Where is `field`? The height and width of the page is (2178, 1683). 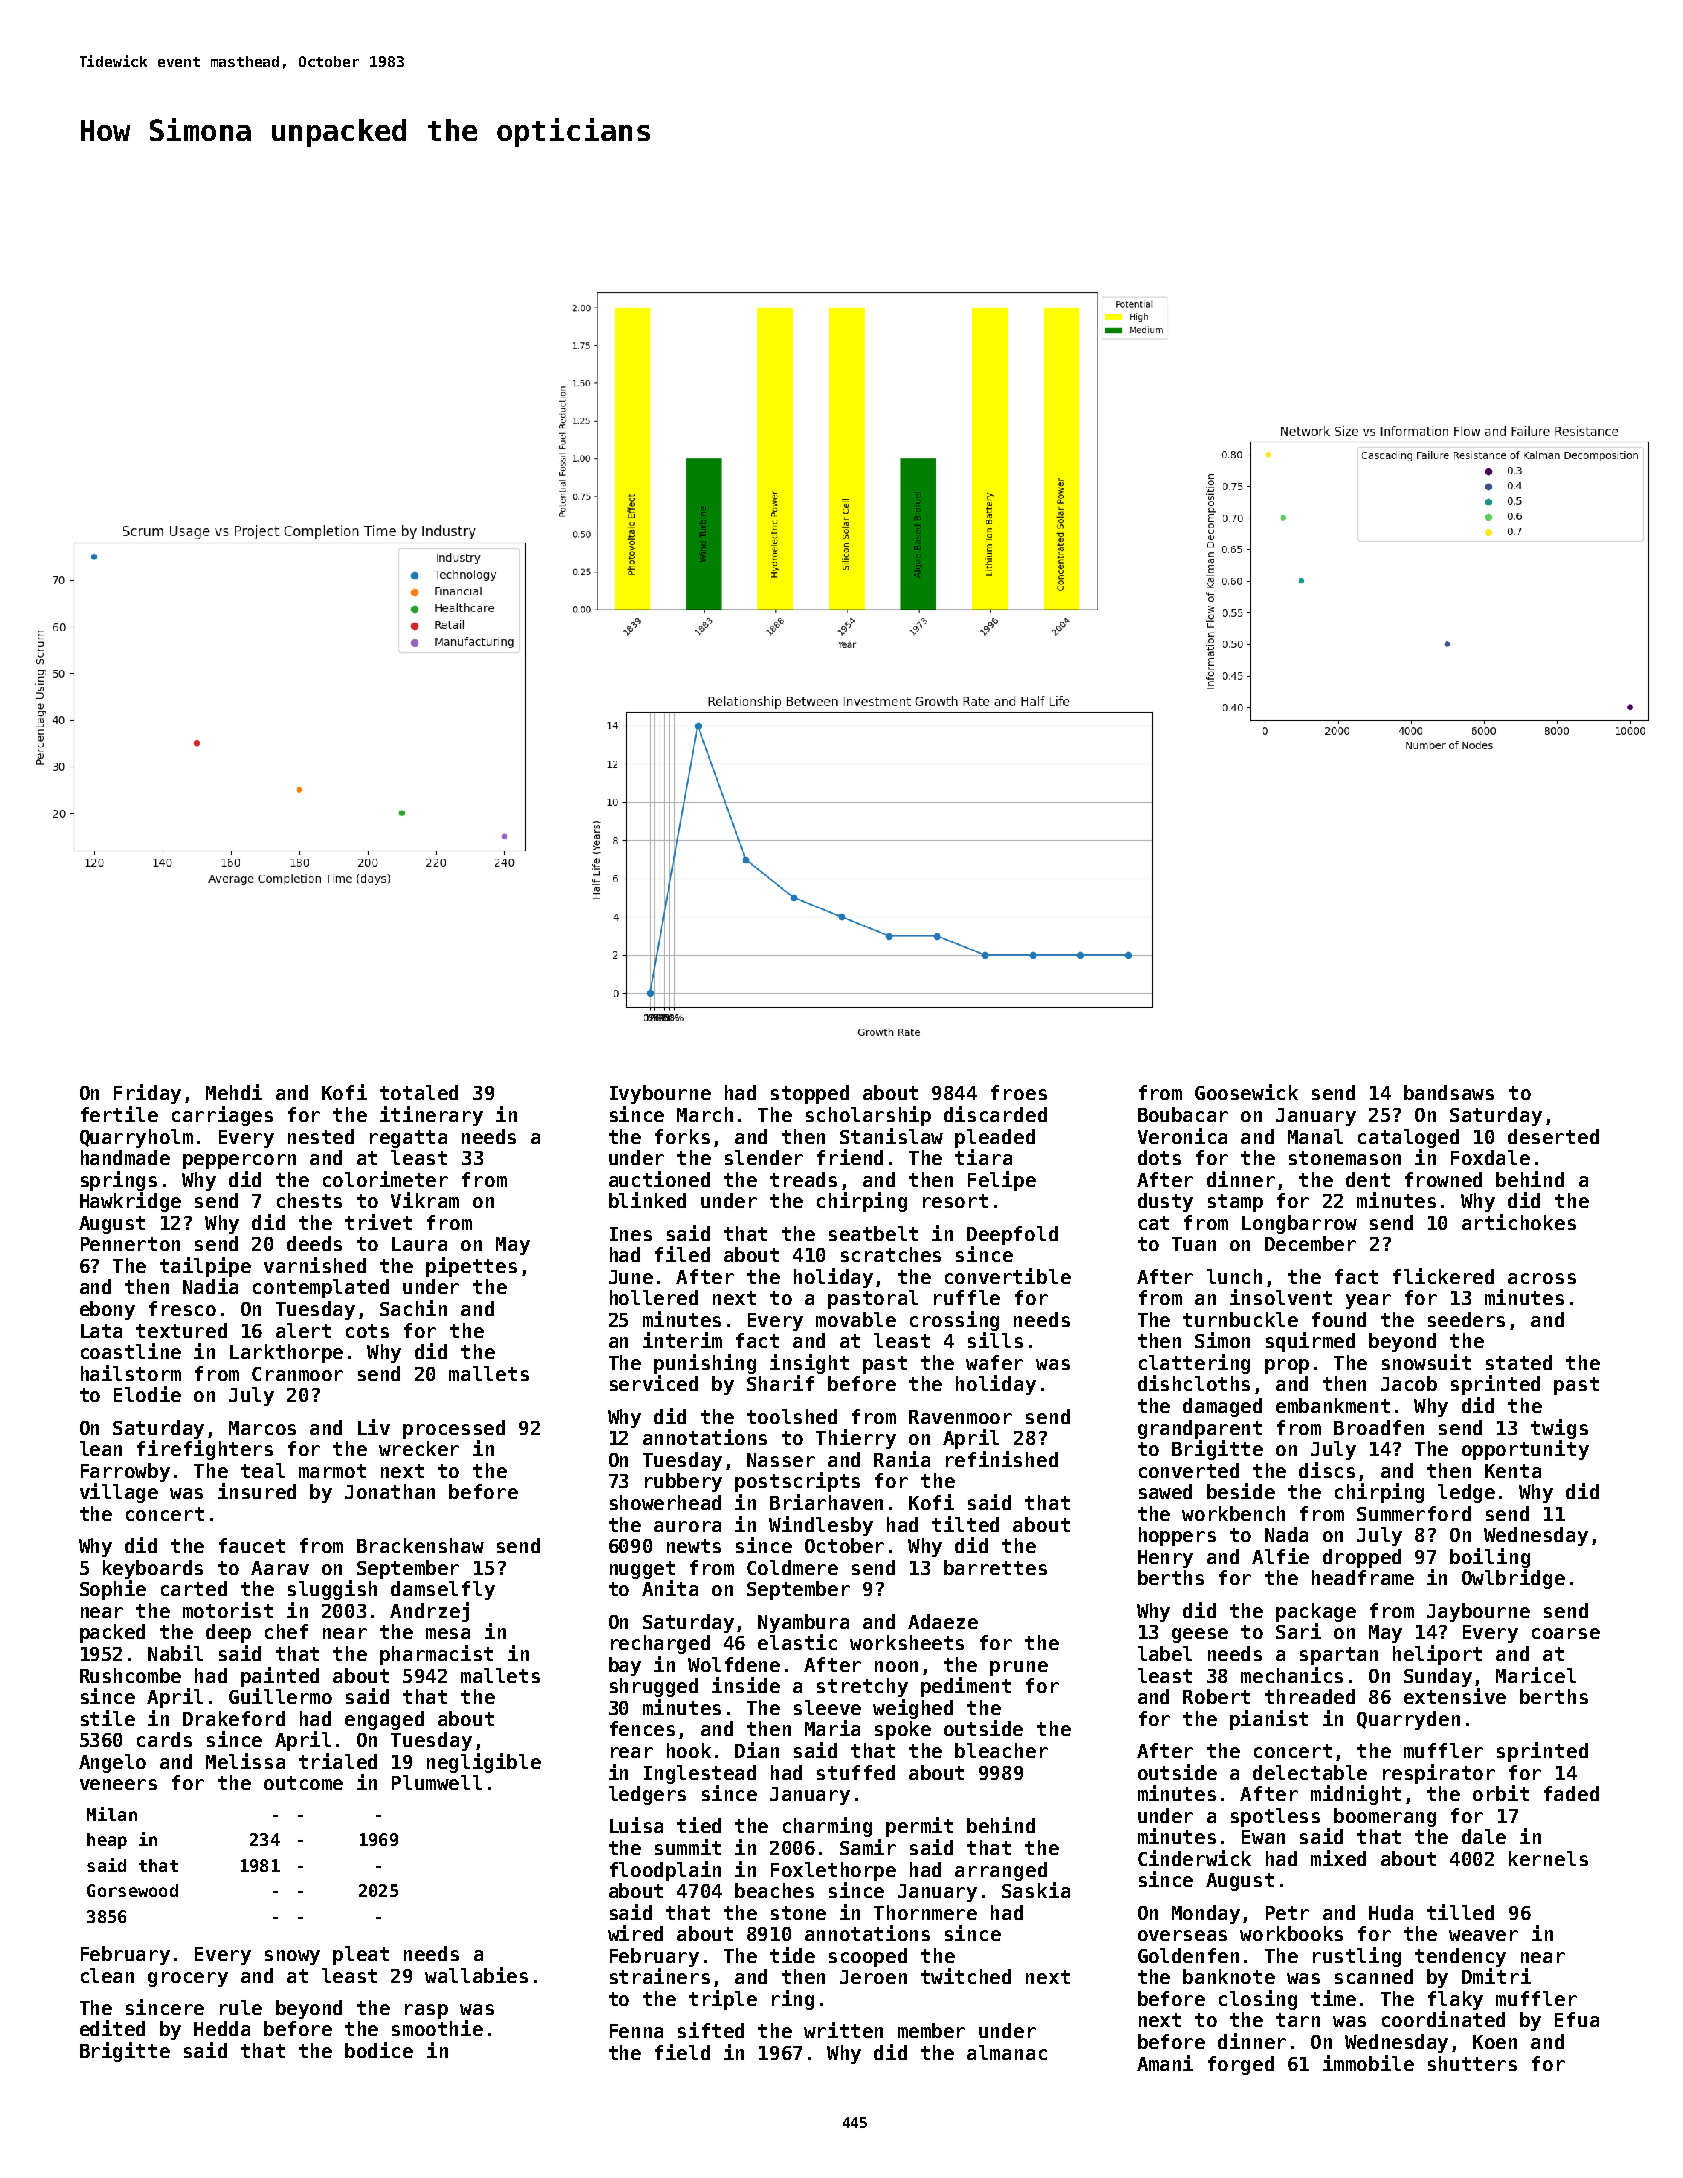 field is located at coordinates (682, 2052).
